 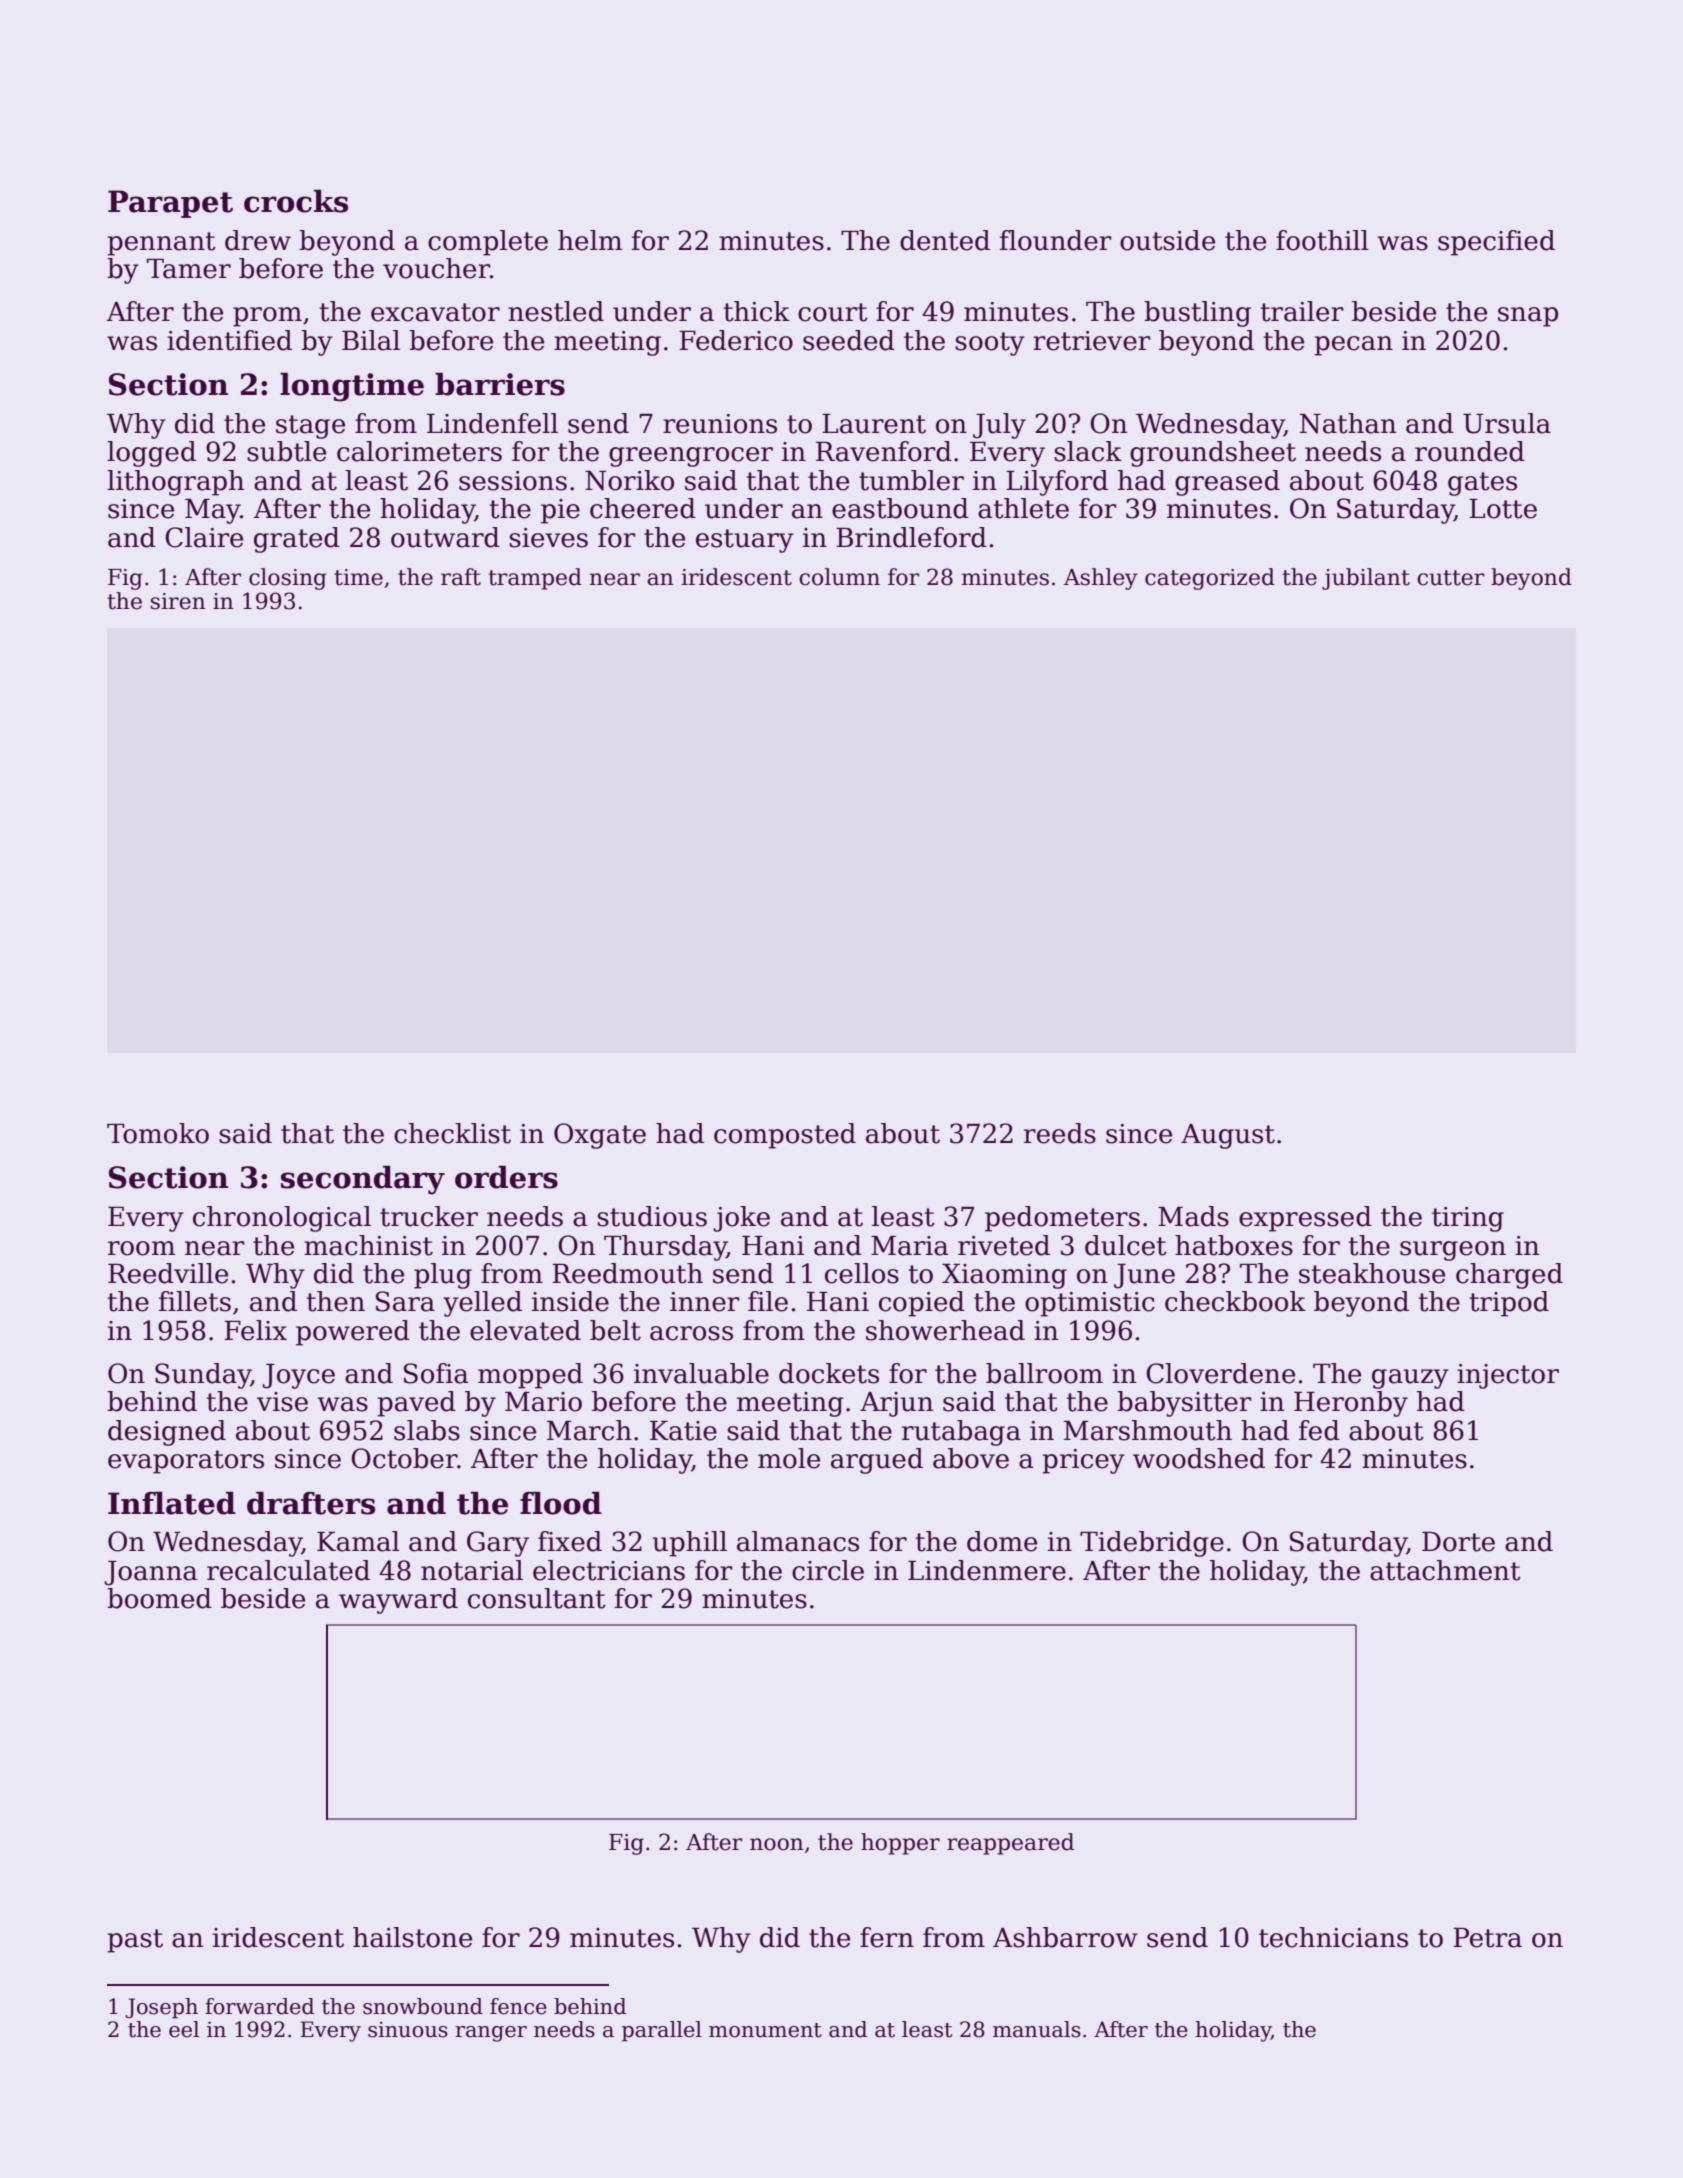 What do you see at coordinates (1496, 243) in the image?
I see `specified` at bounding box center [1496, 243].
